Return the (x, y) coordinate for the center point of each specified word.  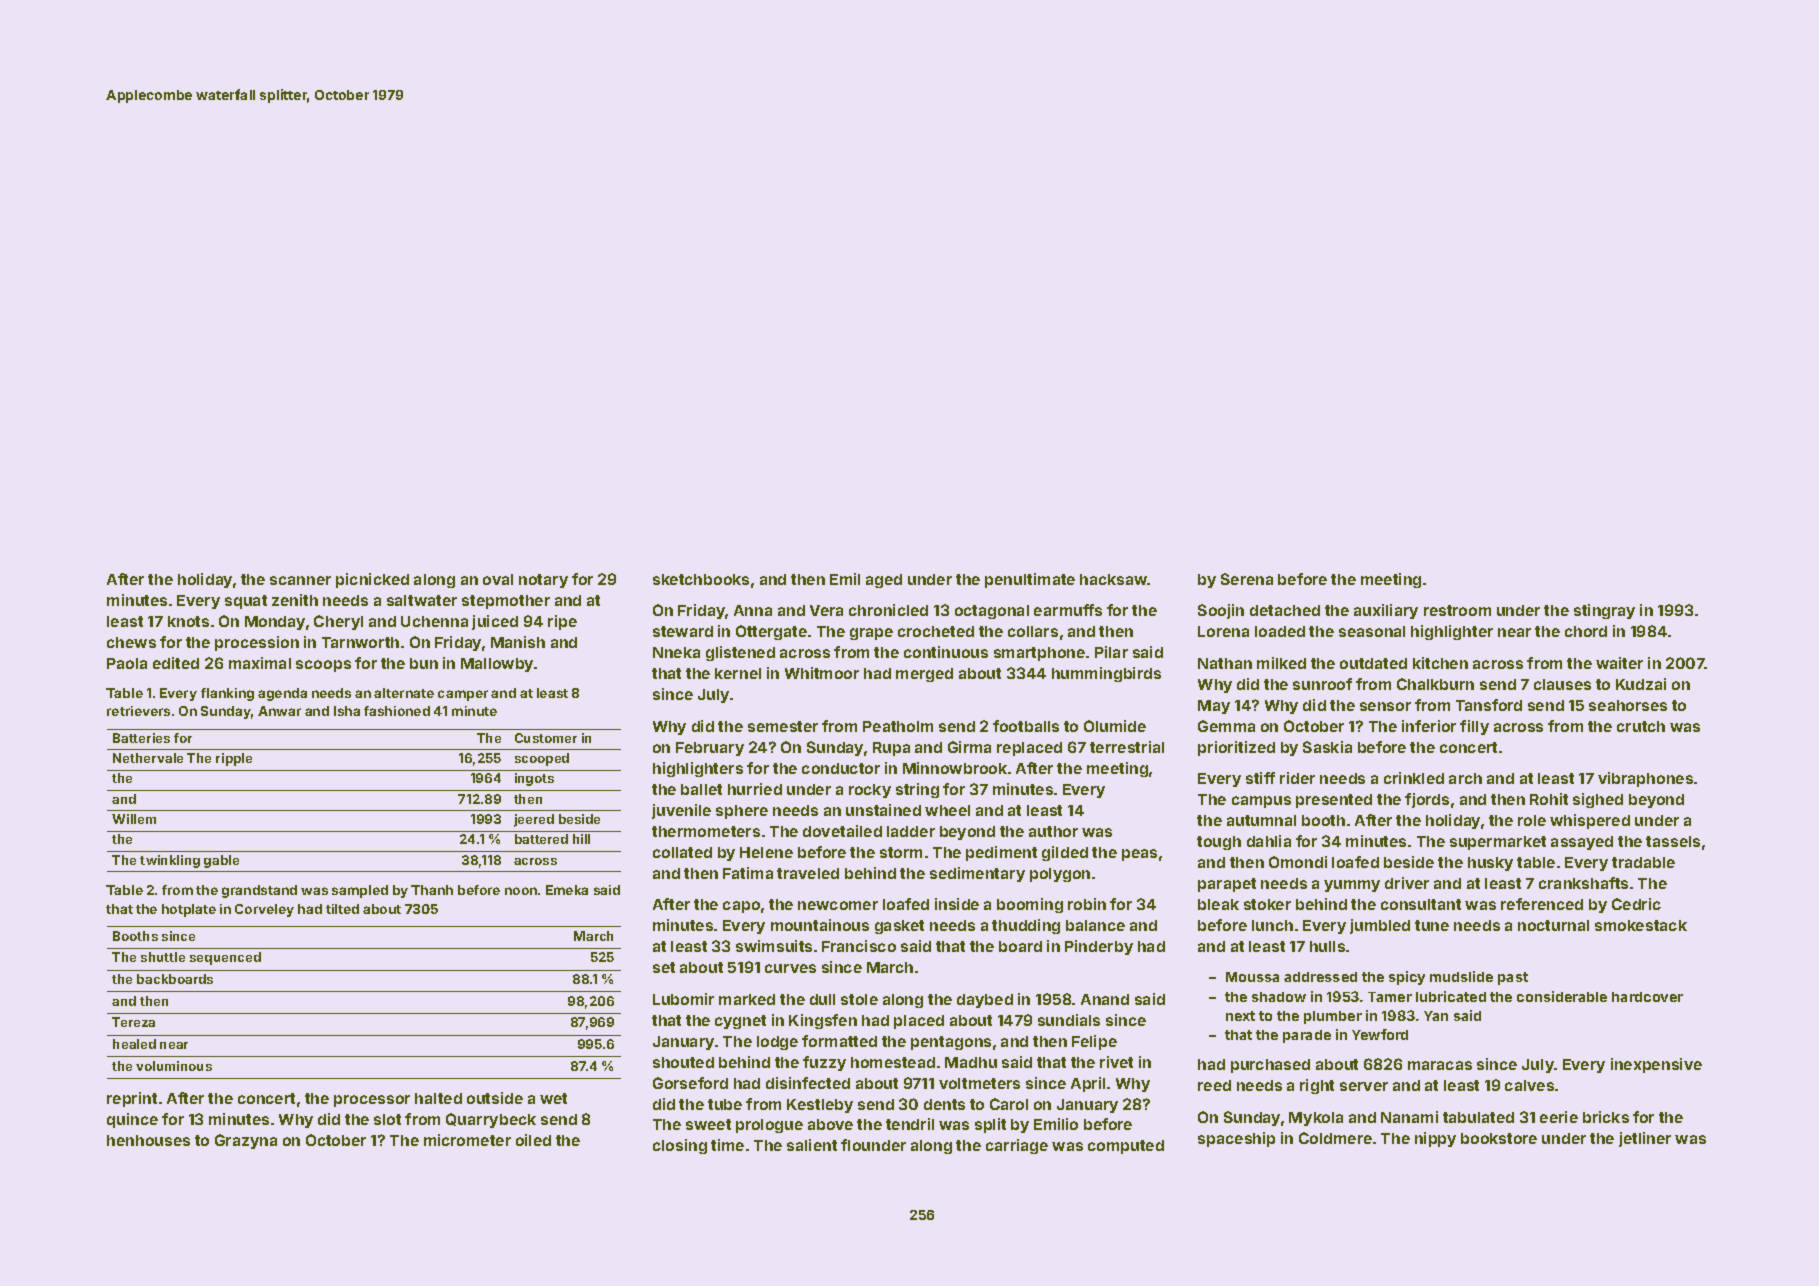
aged (884, 581)
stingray (1604, 611)
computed (1126, 1147)
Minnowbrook (955, 768)
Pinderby (1099, 947)
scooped (542, 759)
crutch (1641, 726)
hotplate (189, 910)
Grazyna (246, 1141)
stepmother (506, 602)
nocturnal (1553, 925)
